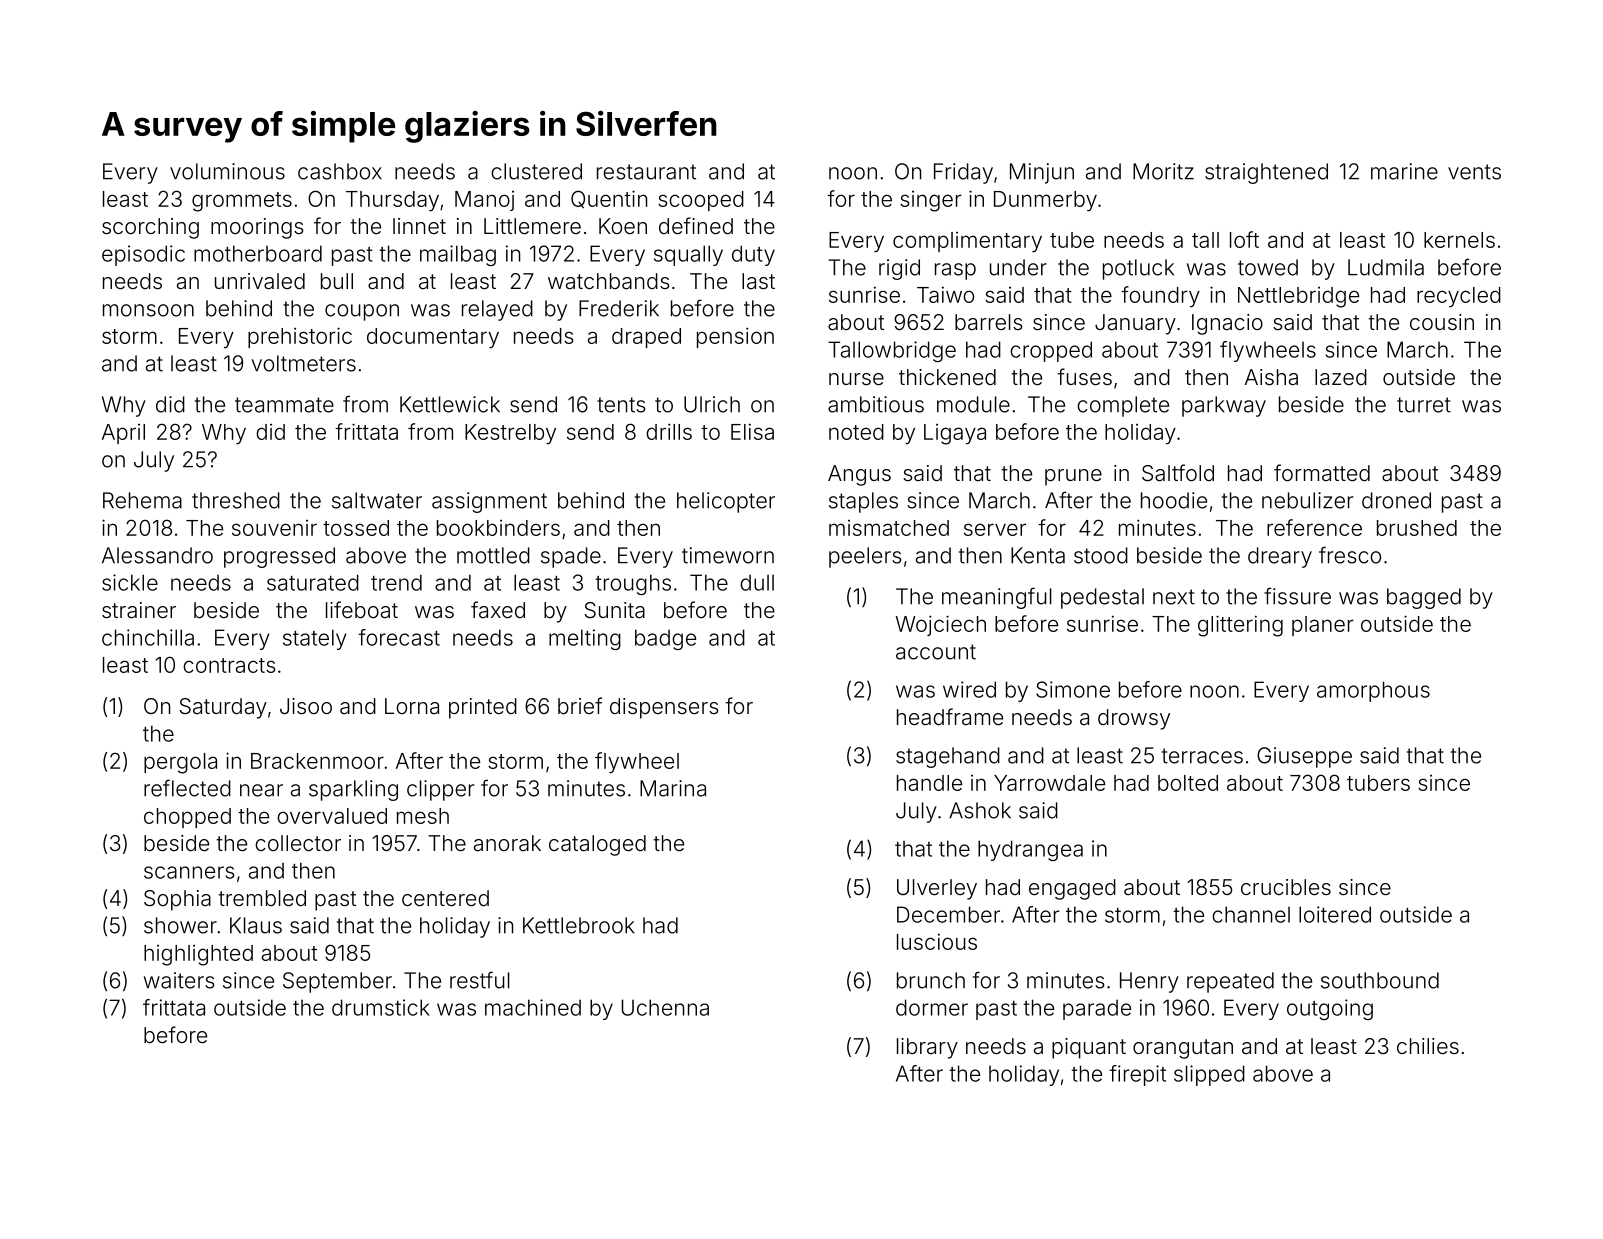 The height and width of the screenshot is (1239, 1603). Describe the element at coordinates (1373, 691) in the screenshot. I see `amorphous` at that location.
